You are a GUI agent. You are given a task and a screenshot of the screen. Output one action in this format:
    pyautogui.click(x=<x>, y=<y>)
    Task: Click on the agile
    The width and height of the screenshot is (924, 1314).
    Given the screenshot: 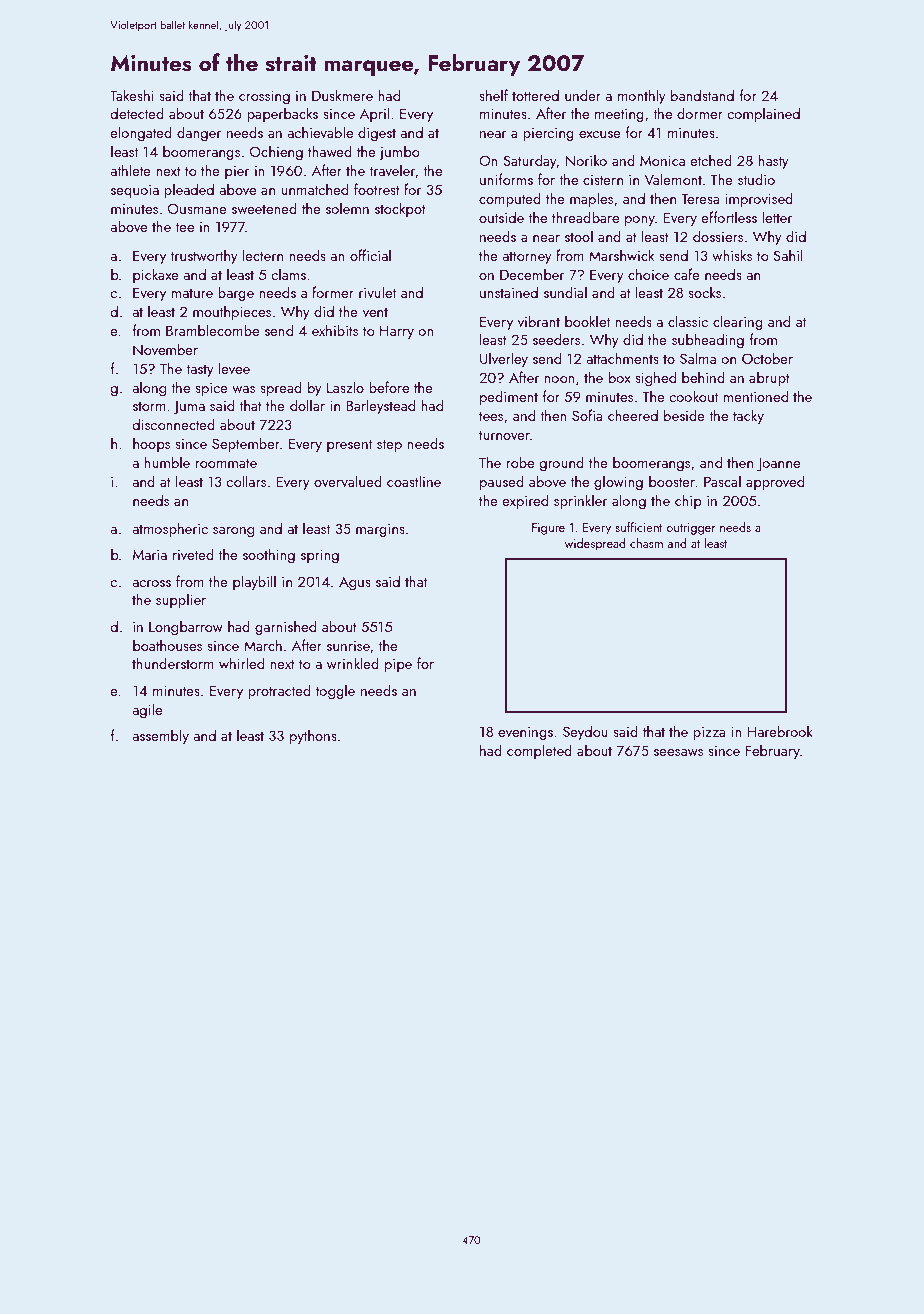 What is the action you would take?
    pyautogui.click(x=147, y=710)
